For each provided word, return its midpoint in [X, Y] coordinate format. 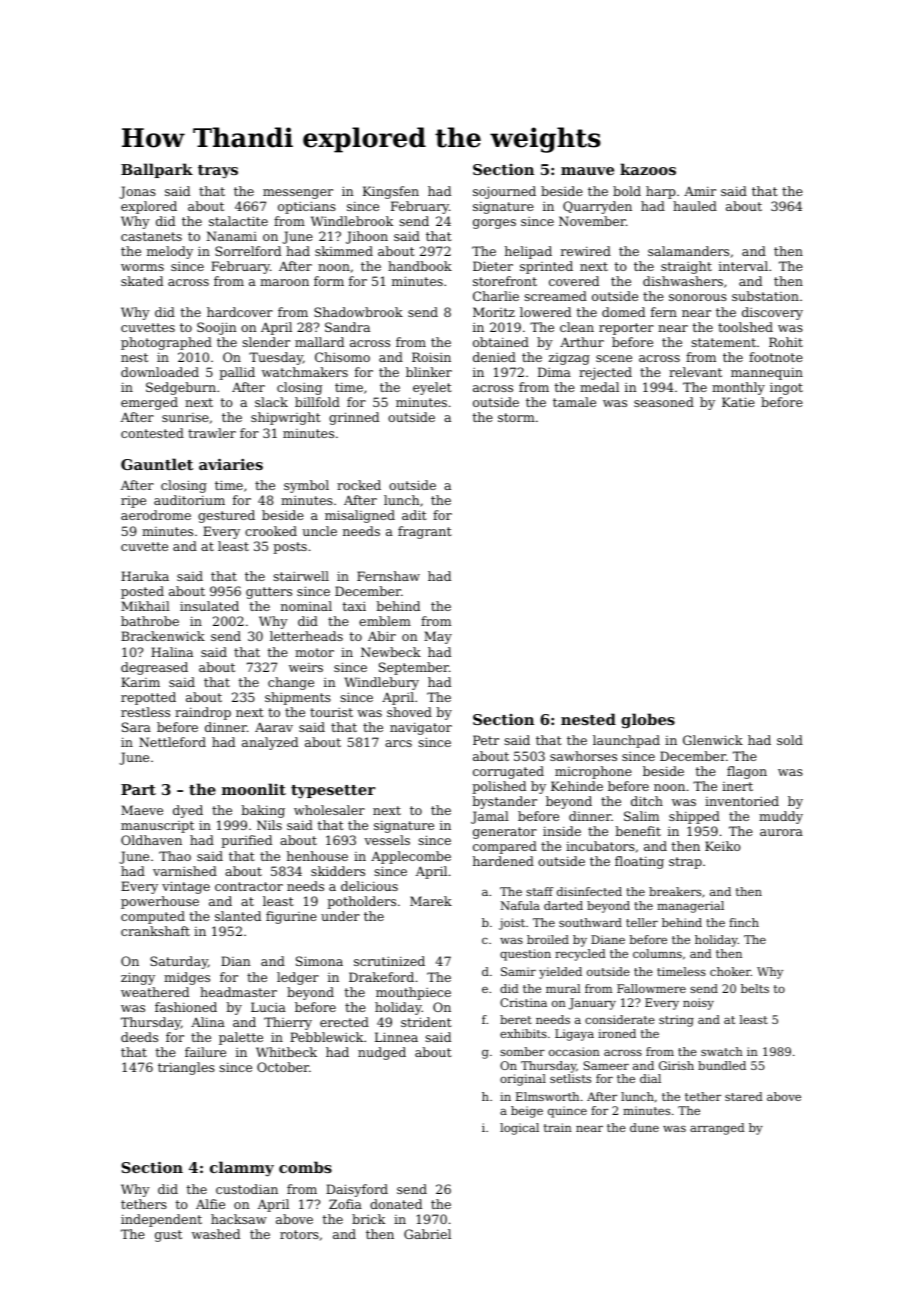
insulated [209, 606]
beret [516, 1019]
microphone [593, 772]
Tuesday [276, 358]
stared [744, 1096]
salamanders [688, 251]
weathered [155, 992]
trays [218, 172]
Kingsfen [391, 192]
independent [161, 1220]
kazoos [648, 169]
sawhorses [583, 756]
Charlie [496, 296]
